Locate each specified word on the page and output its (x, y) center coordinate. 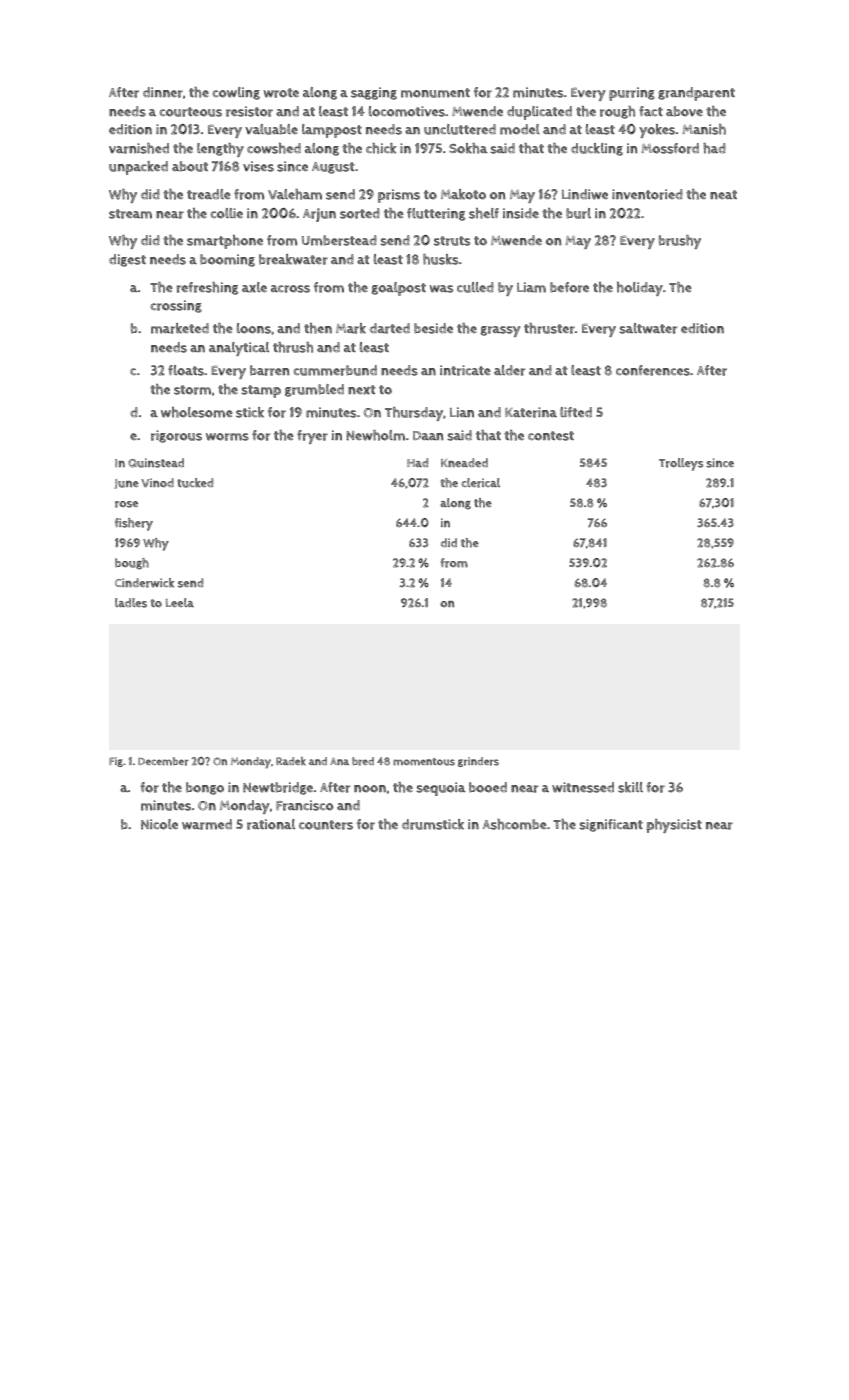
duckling (597, 149)
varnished (139, 148)
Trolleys (681, 464)
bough (132, 564)
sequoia (441, 789)
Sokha (468, 148)
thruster (549, 328)
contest (551, 436)
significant (611, 825)
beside (433, 328)
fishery (134, 524)
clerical (480, 483)
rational (271, 824)
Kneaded (464, 462)
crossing (176, 306)
